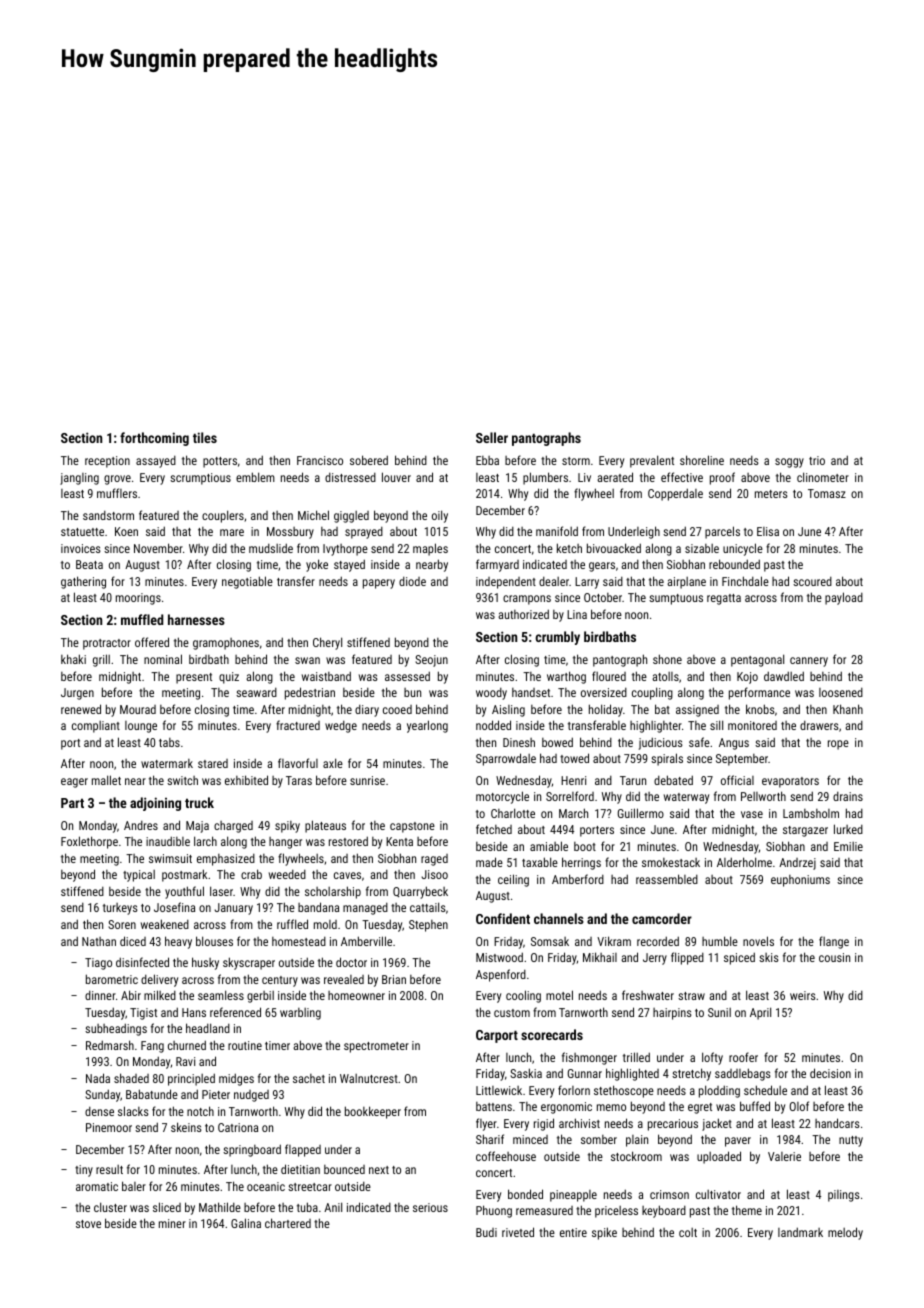 This screenshot has height=1308, width=924. What do you see at coordinates (226, 860) in the screenshot?
I see `emphasized` at bounding box center [226, 860].
